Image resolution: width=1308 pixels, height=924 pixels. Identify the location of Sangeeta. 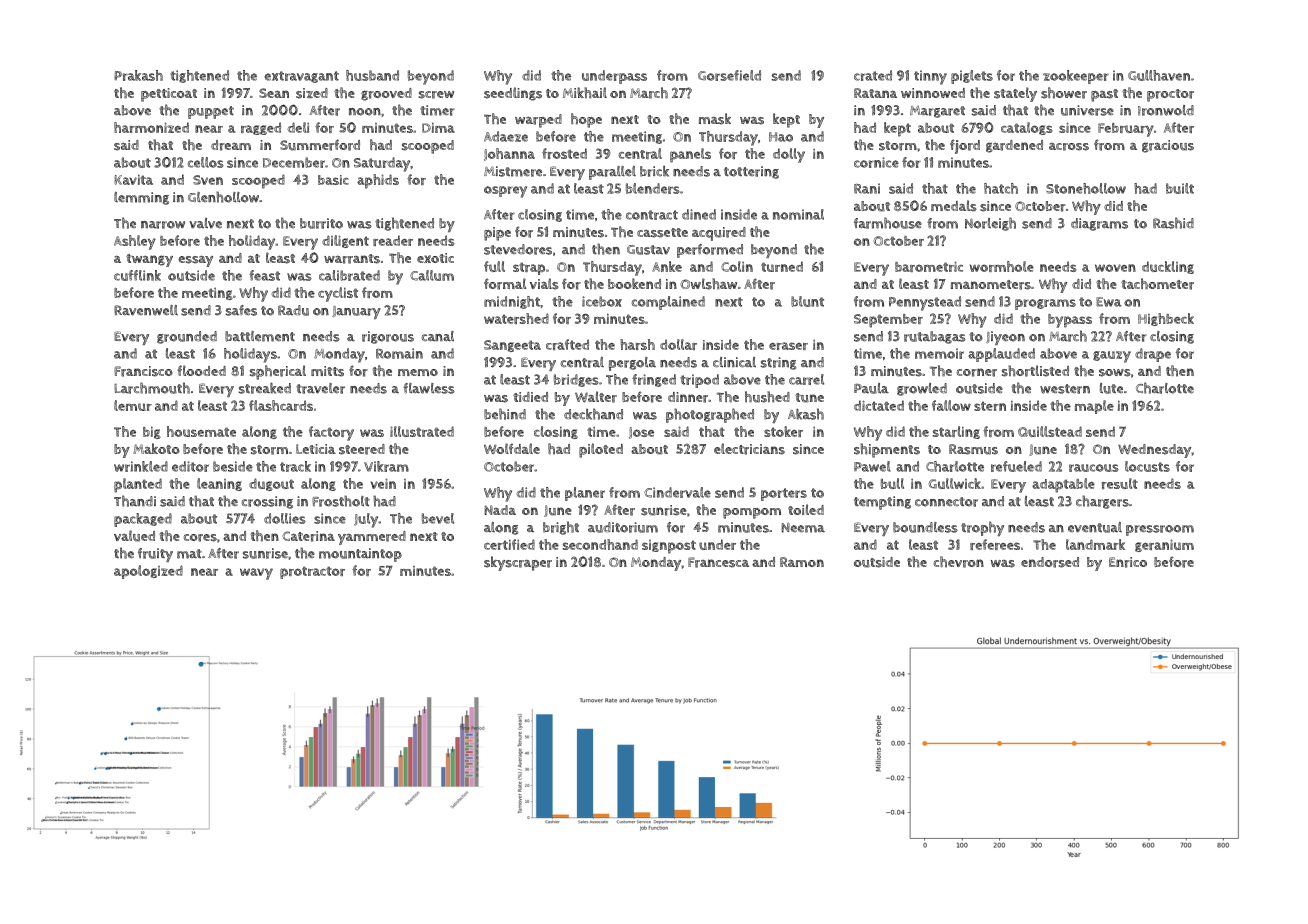
(512, 346).
